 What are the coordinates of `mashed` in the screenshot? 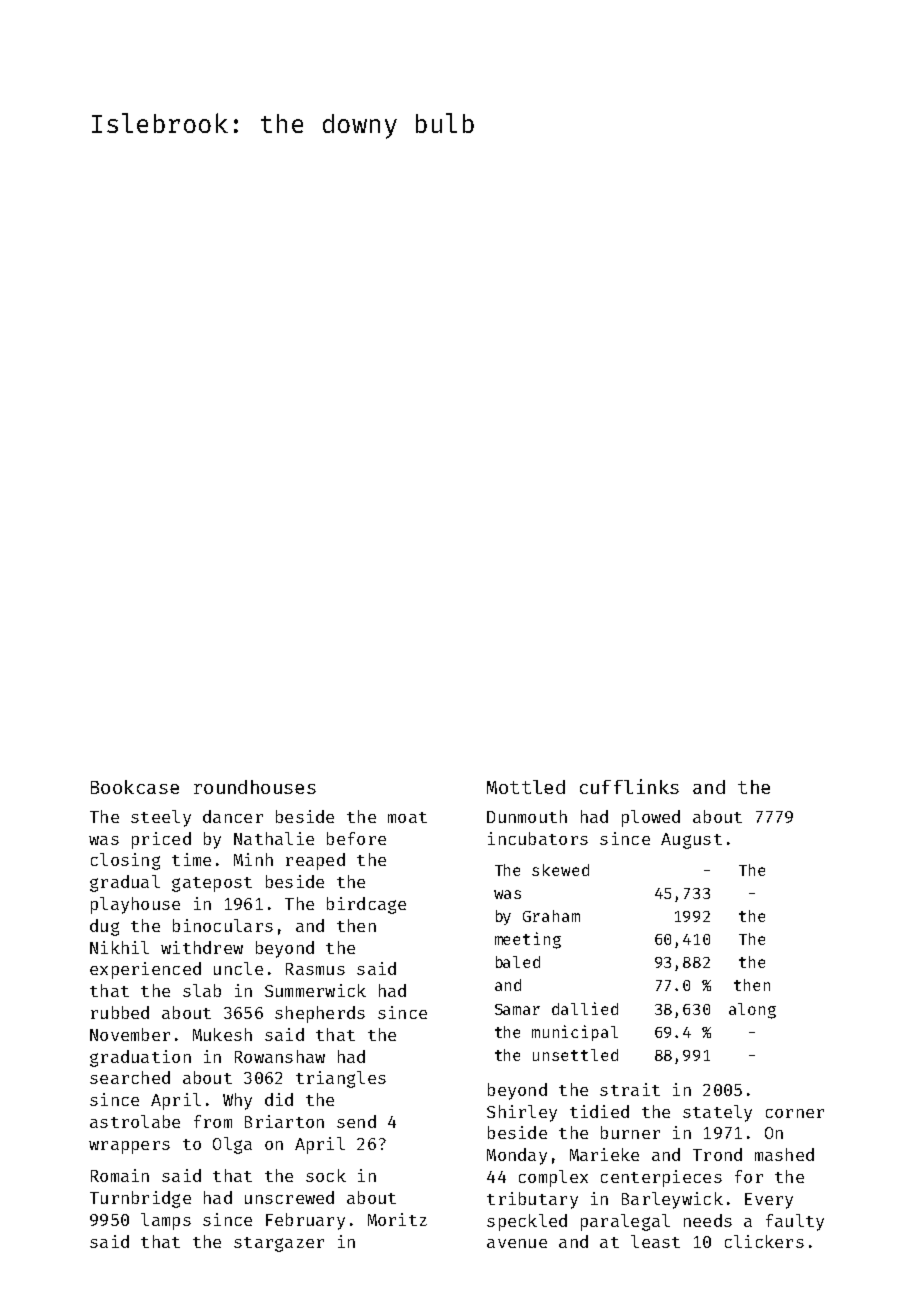 It's located at (784, 1154).
